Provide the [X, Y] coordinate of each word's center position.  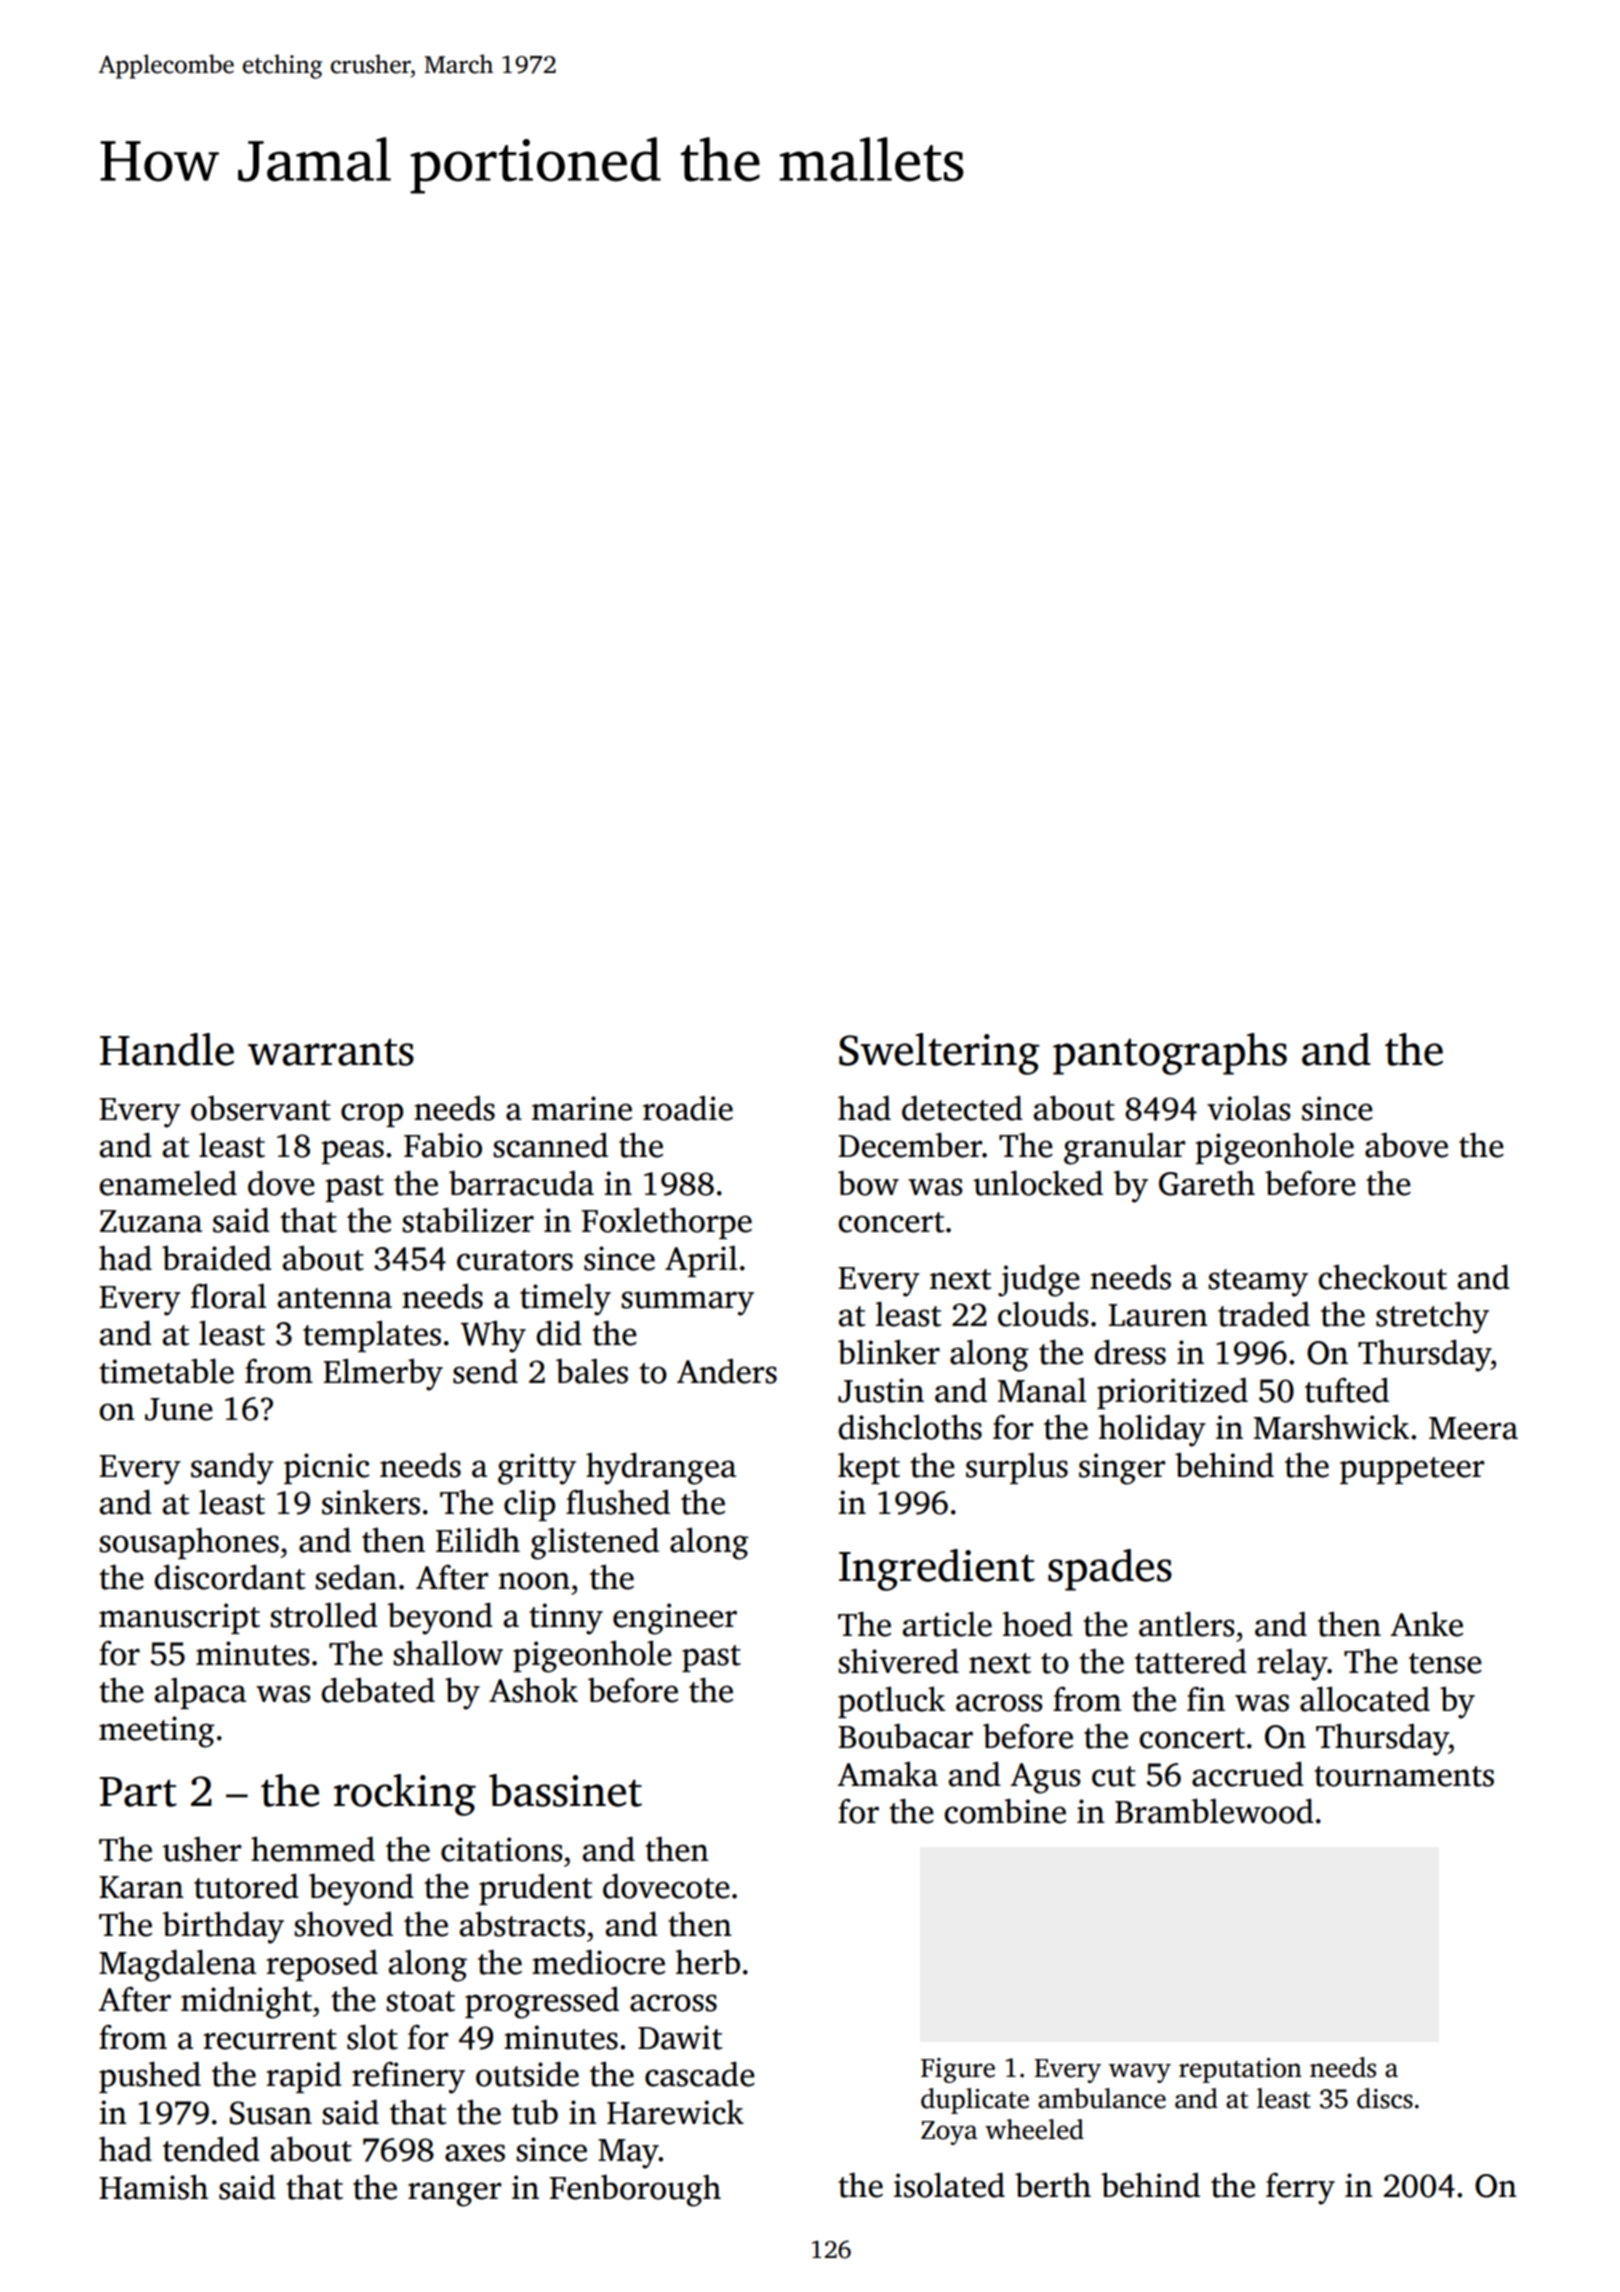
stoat [420, 2001]
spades [1110, 1570]
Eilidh [478, 1540]
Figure [958, 2070]
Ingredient [937, 1570]
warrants [331, 1052]
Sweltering [939, 1054]
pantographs [1170, 1054]
